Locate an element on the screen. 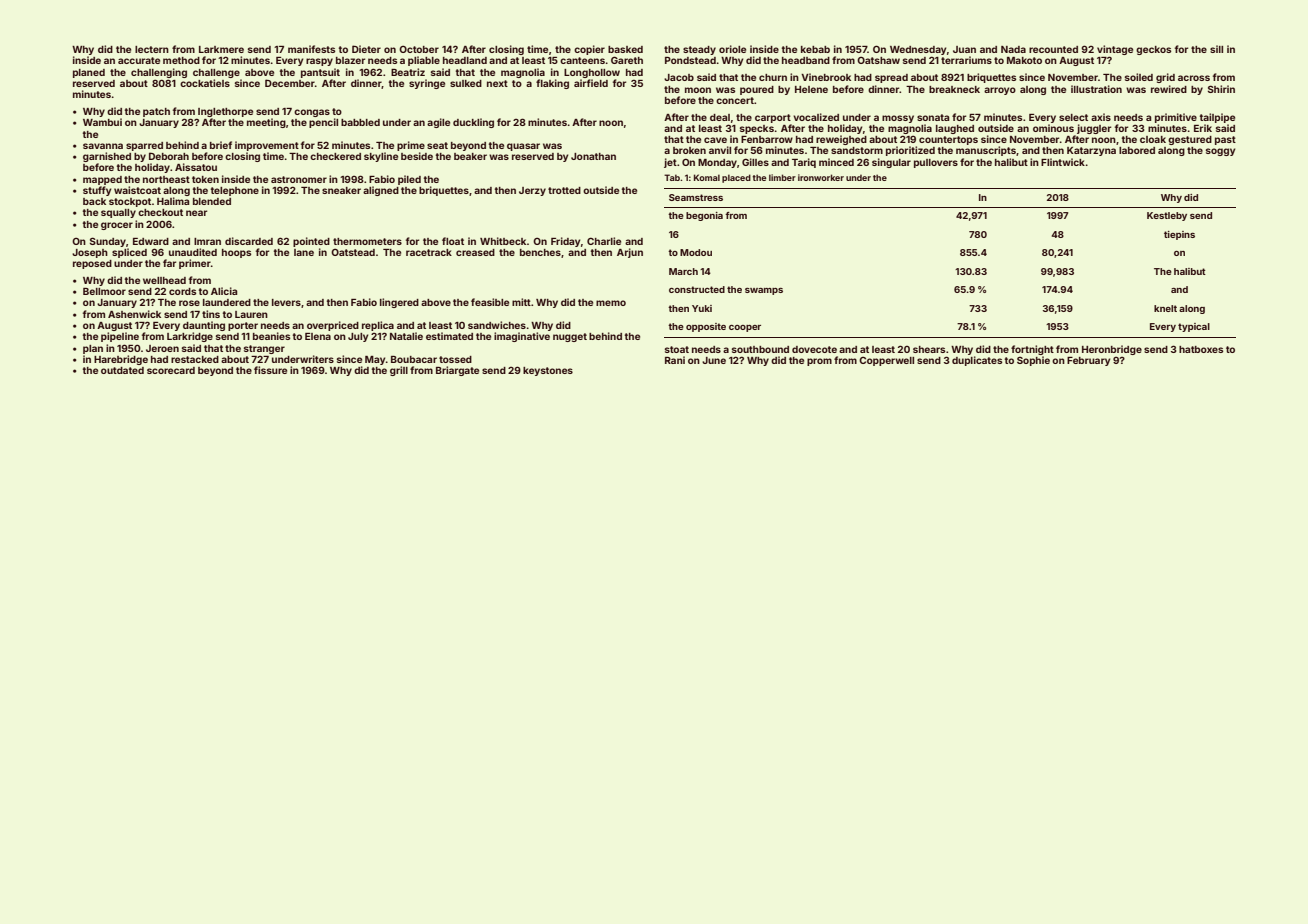 The height and width of the screenshot is (924, 1308). flaking is located at coordinates (552, 84).
